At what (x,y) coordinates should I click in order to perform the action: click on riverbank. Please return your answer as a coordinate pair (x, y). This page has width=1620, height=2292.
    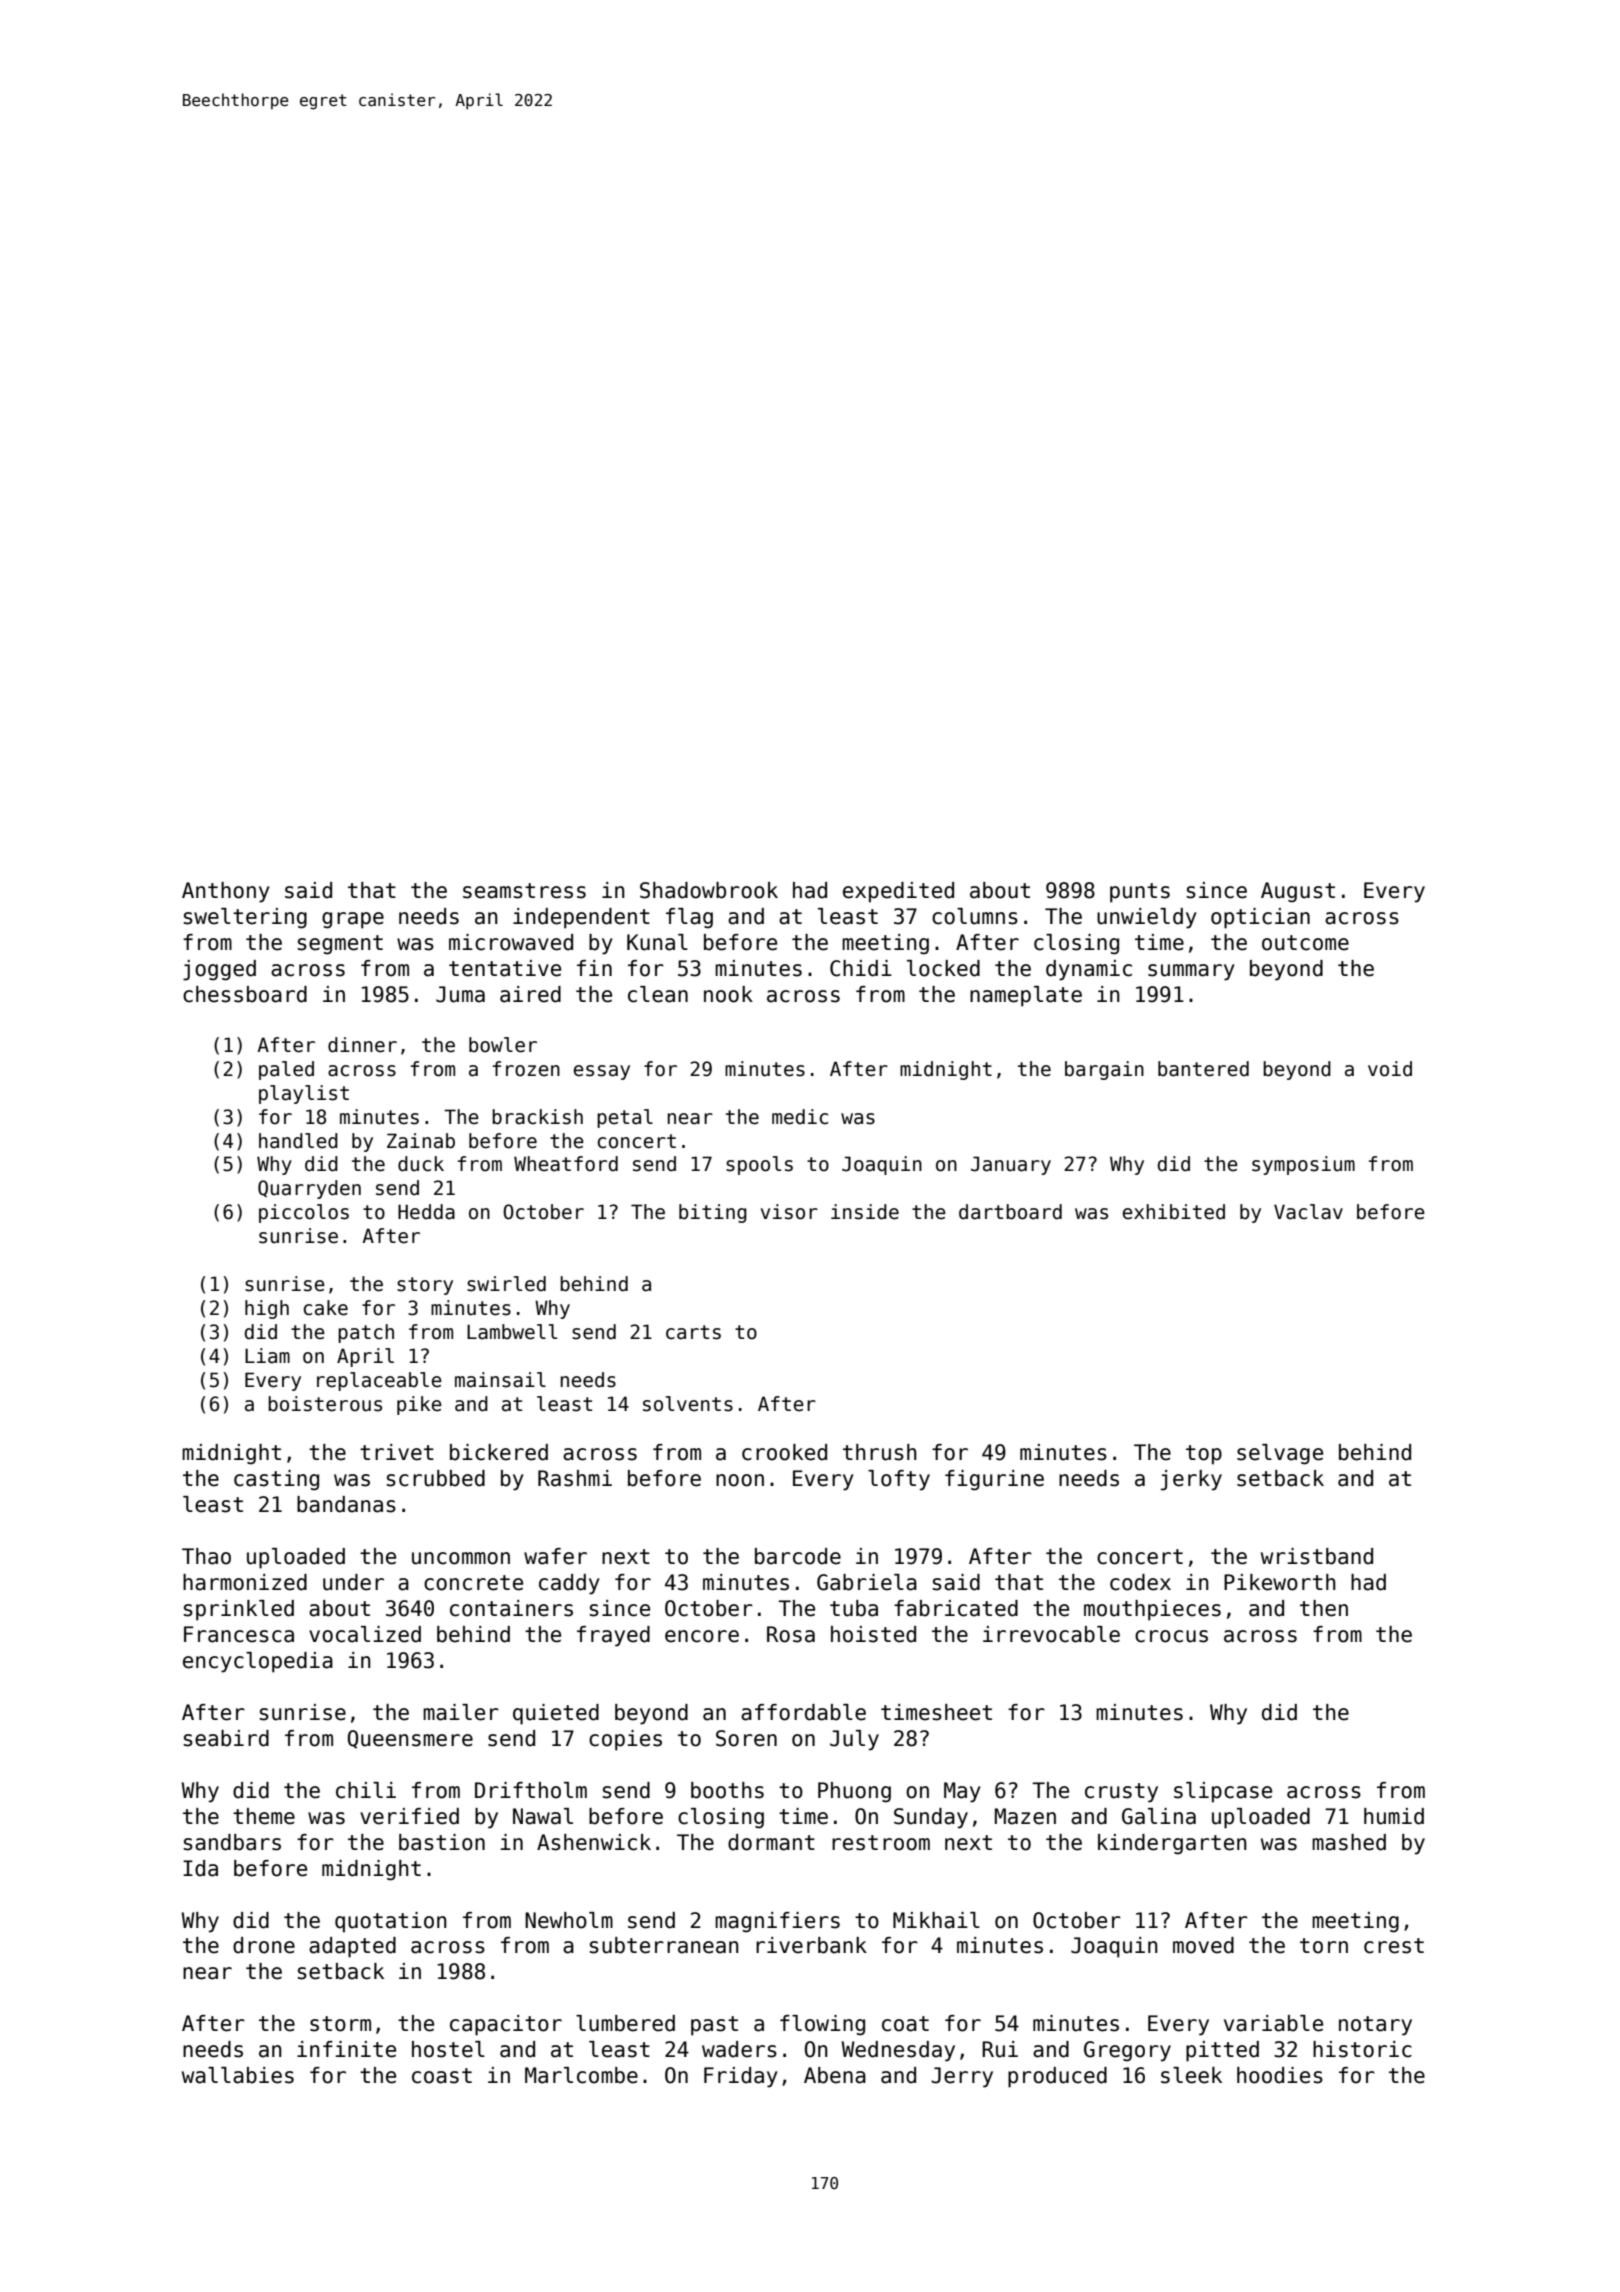
    Looking at the image, I should click on (811, 1945).
